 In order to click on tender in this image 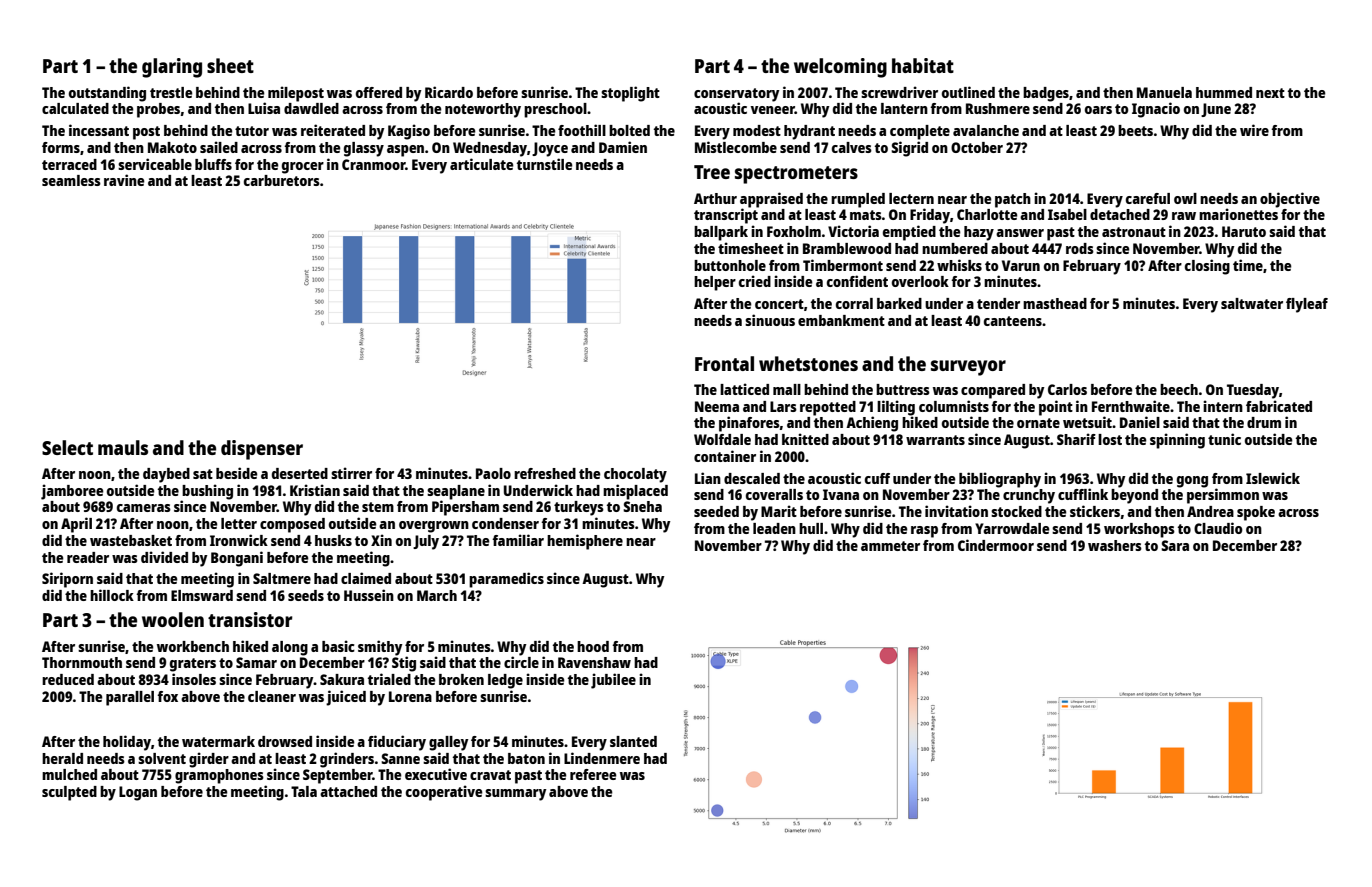, I will do `click(998, 303)`.
